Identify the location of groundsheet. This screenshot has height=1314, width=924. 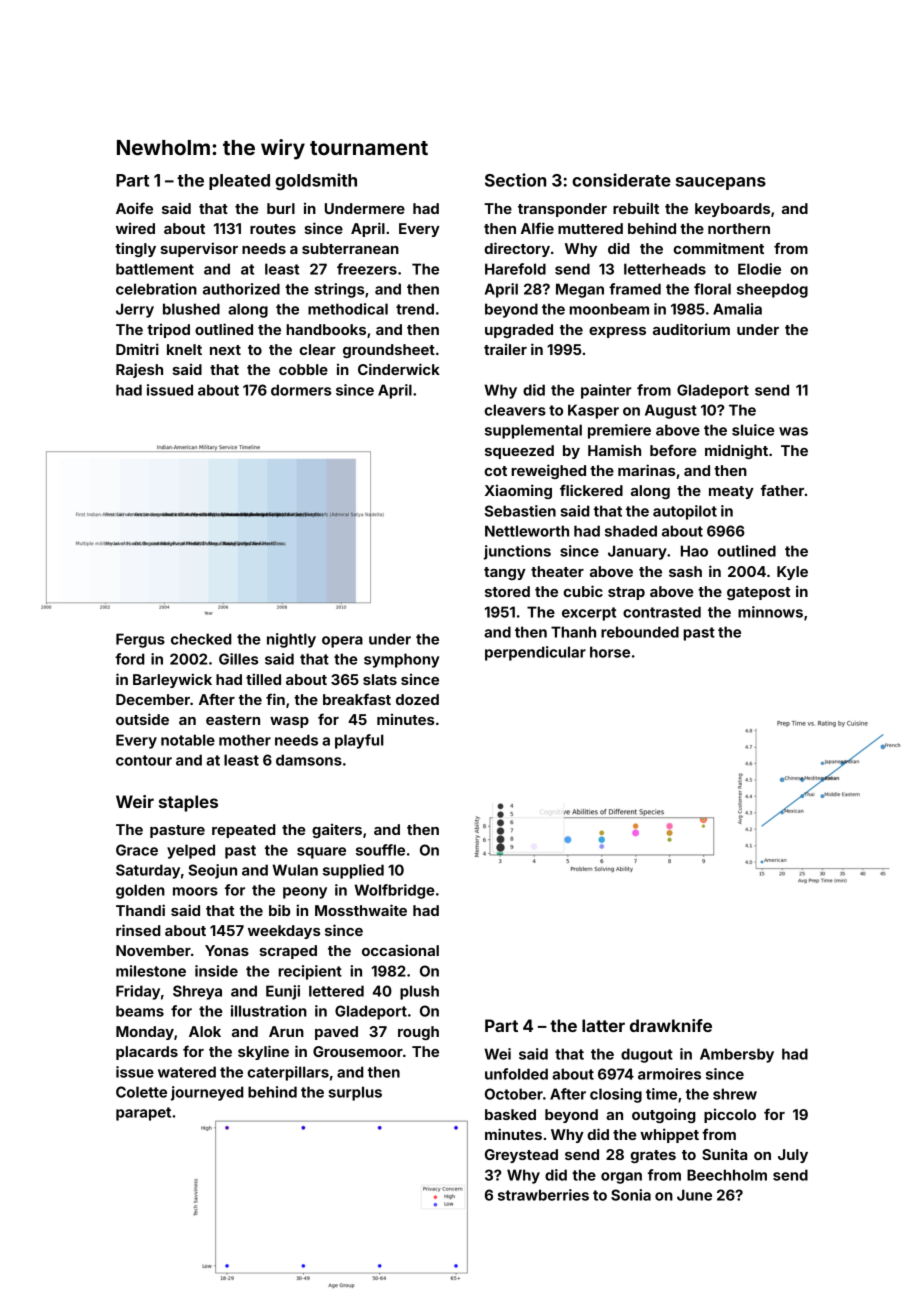
(389, 351).
